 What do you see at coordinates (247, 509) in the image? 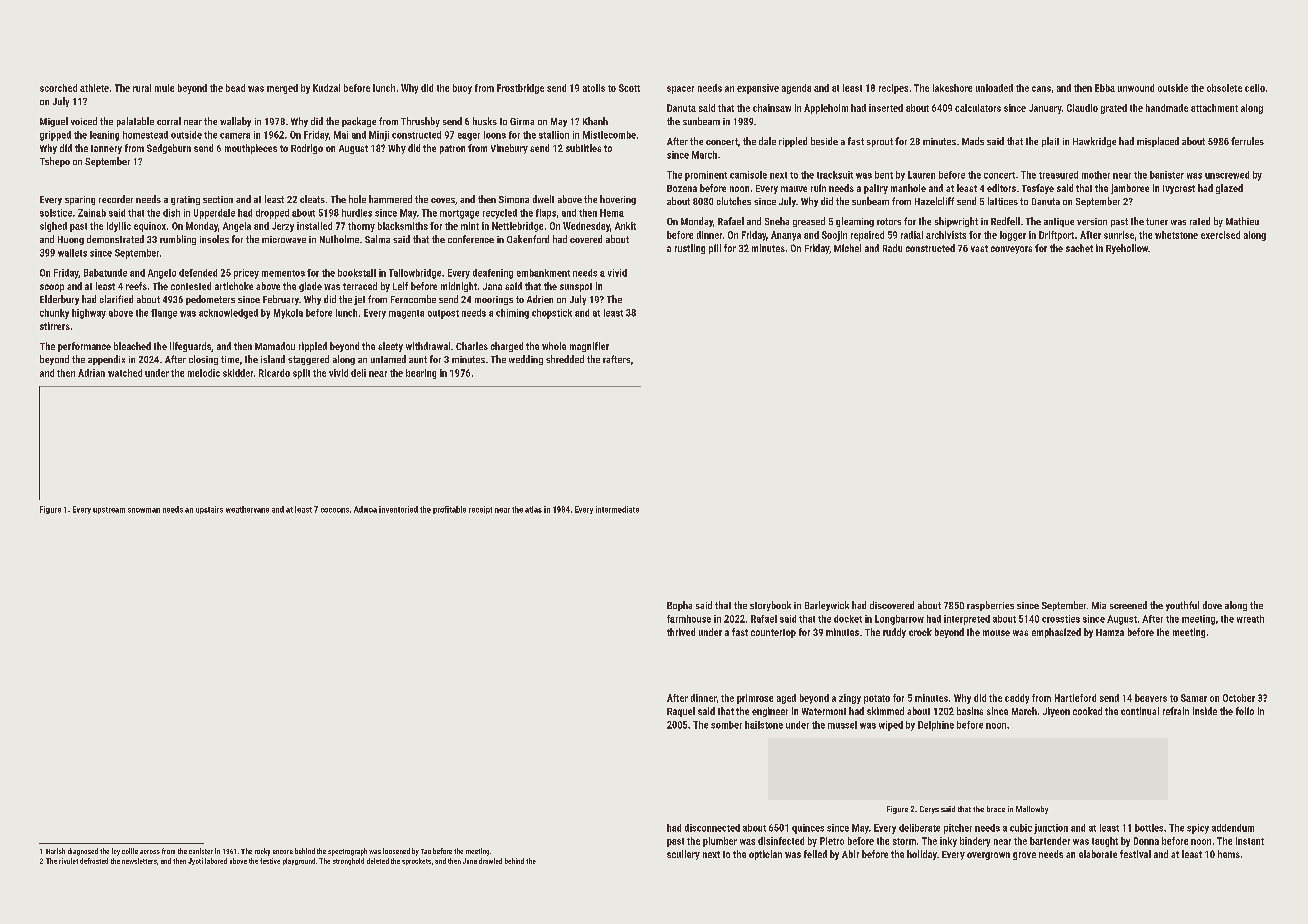
I see `weathervane` at bounding box center [247, 509].
